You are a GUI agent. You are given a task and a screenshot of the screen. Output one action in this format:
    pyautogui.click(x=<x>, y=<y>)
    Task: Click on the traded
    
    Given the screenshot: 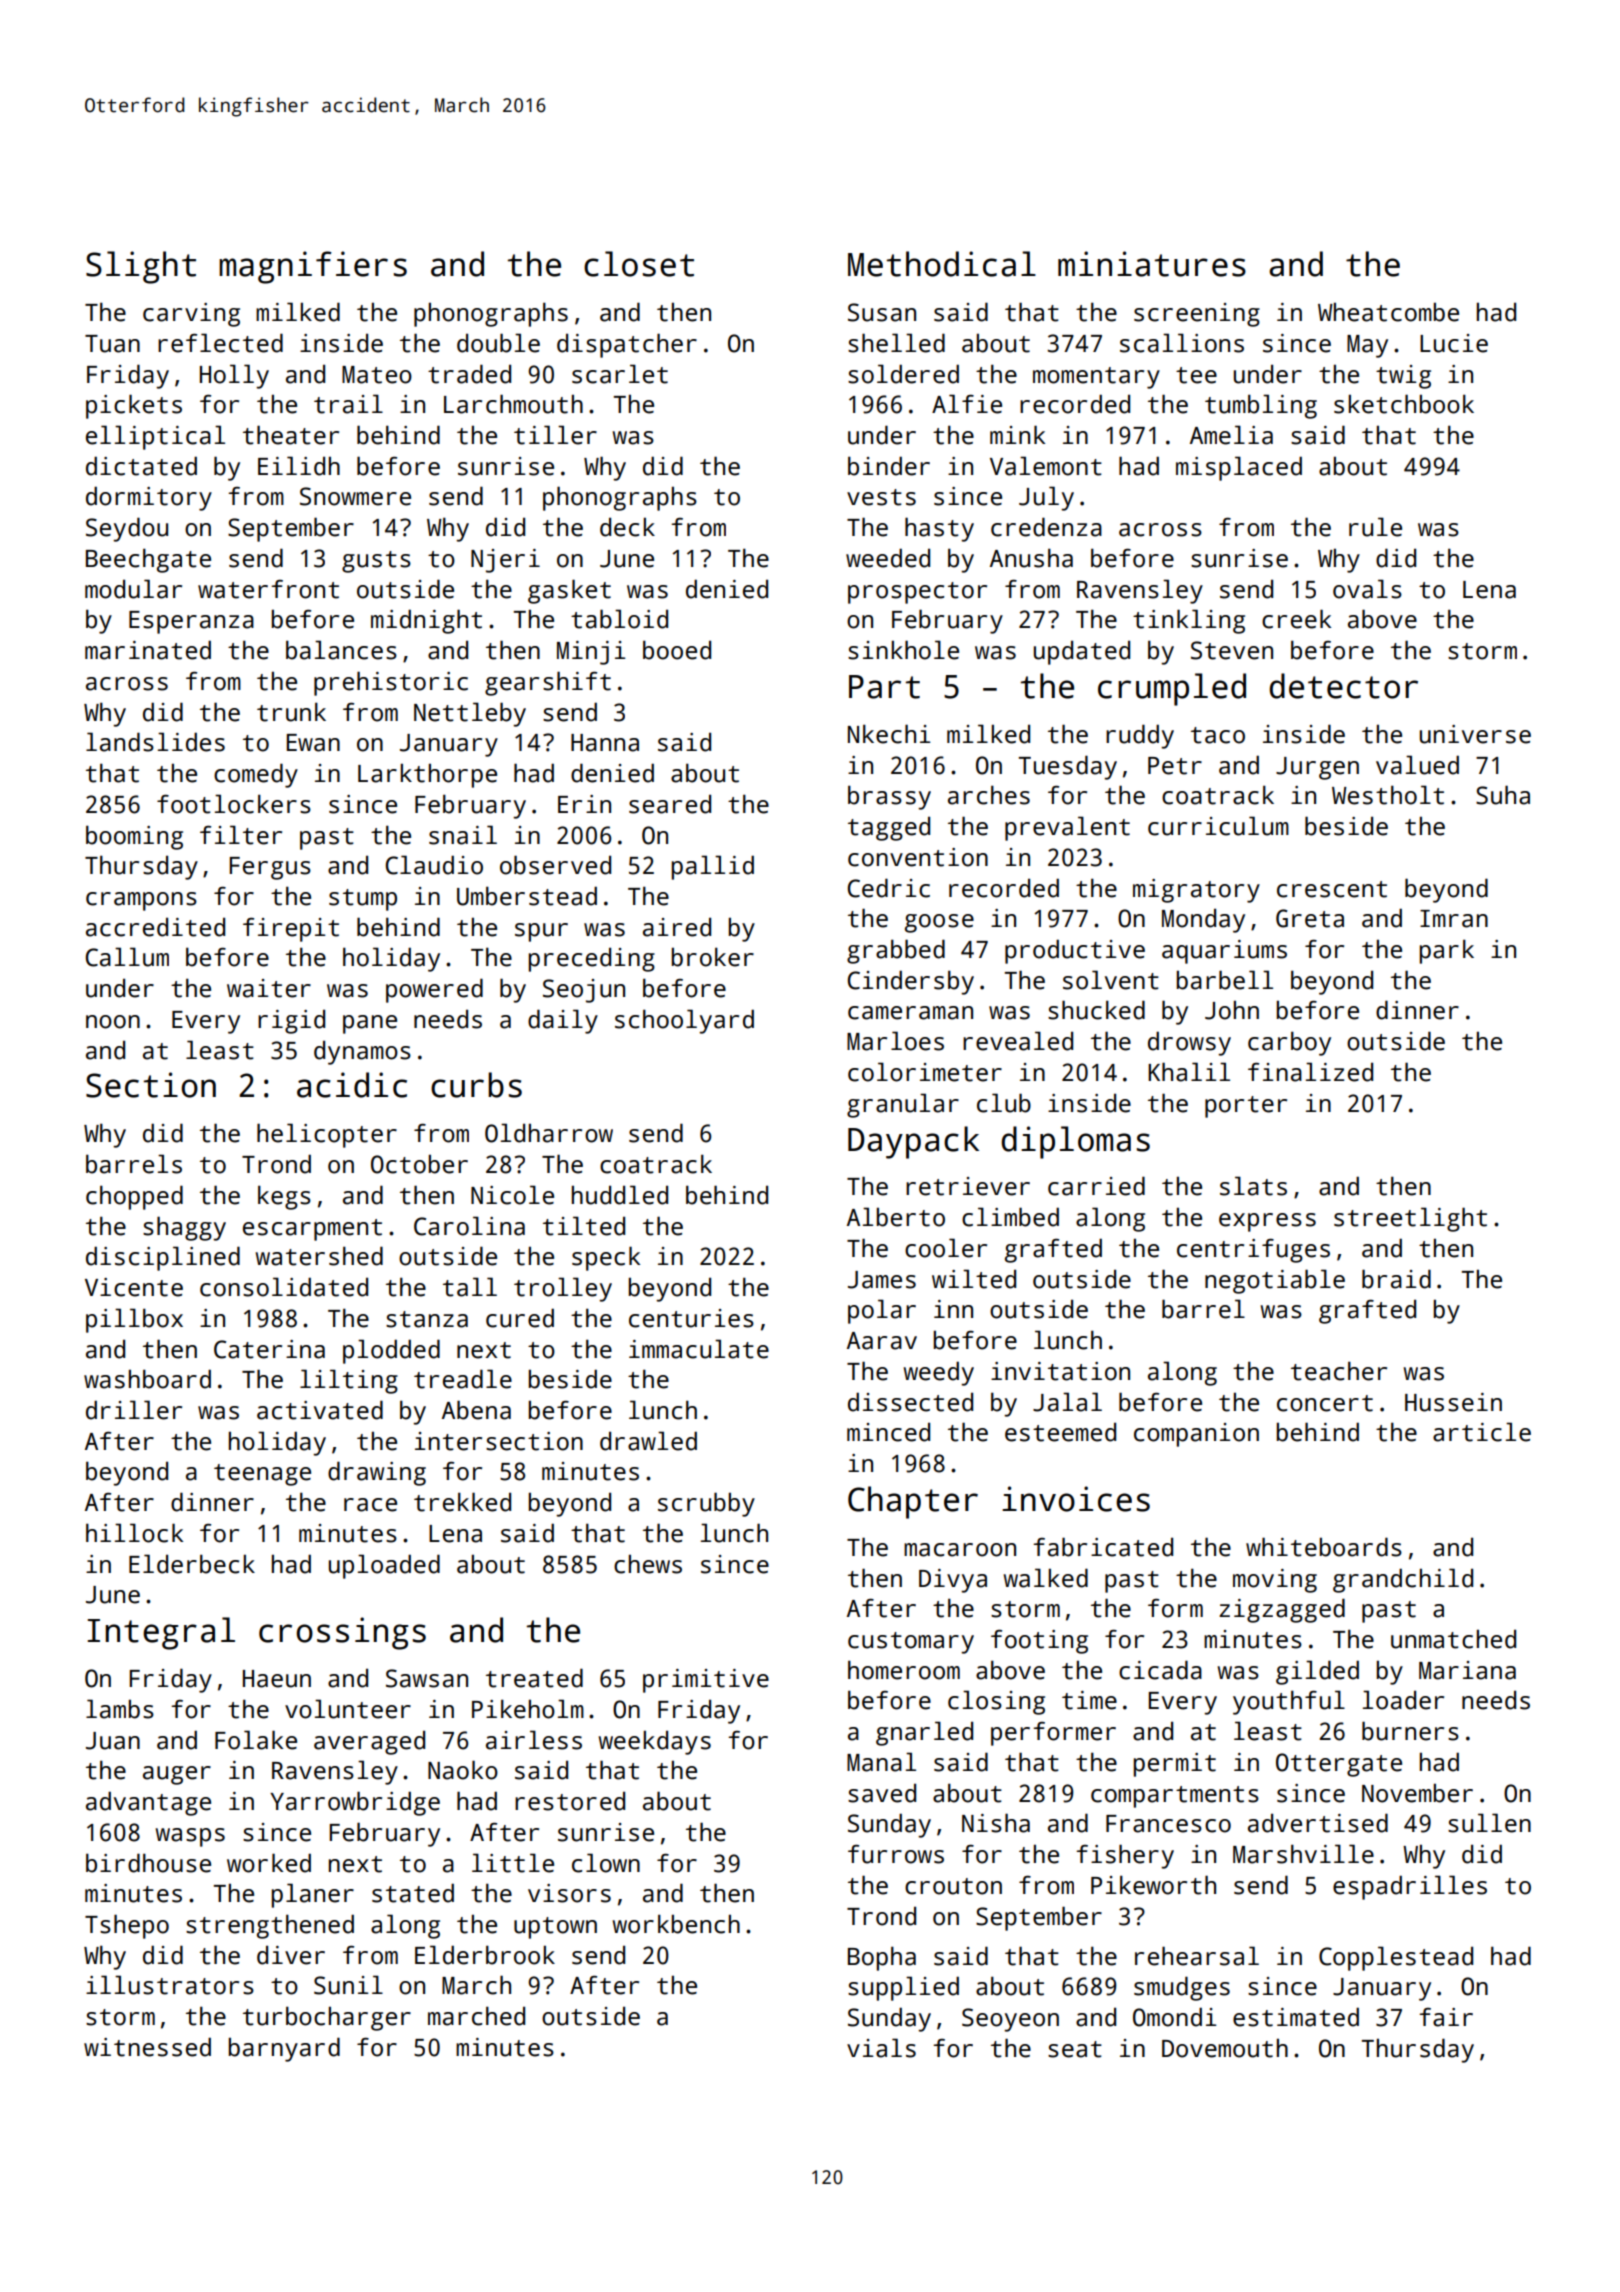 What is the action you would take?
    pyautogui.click(x=469, y=374)
